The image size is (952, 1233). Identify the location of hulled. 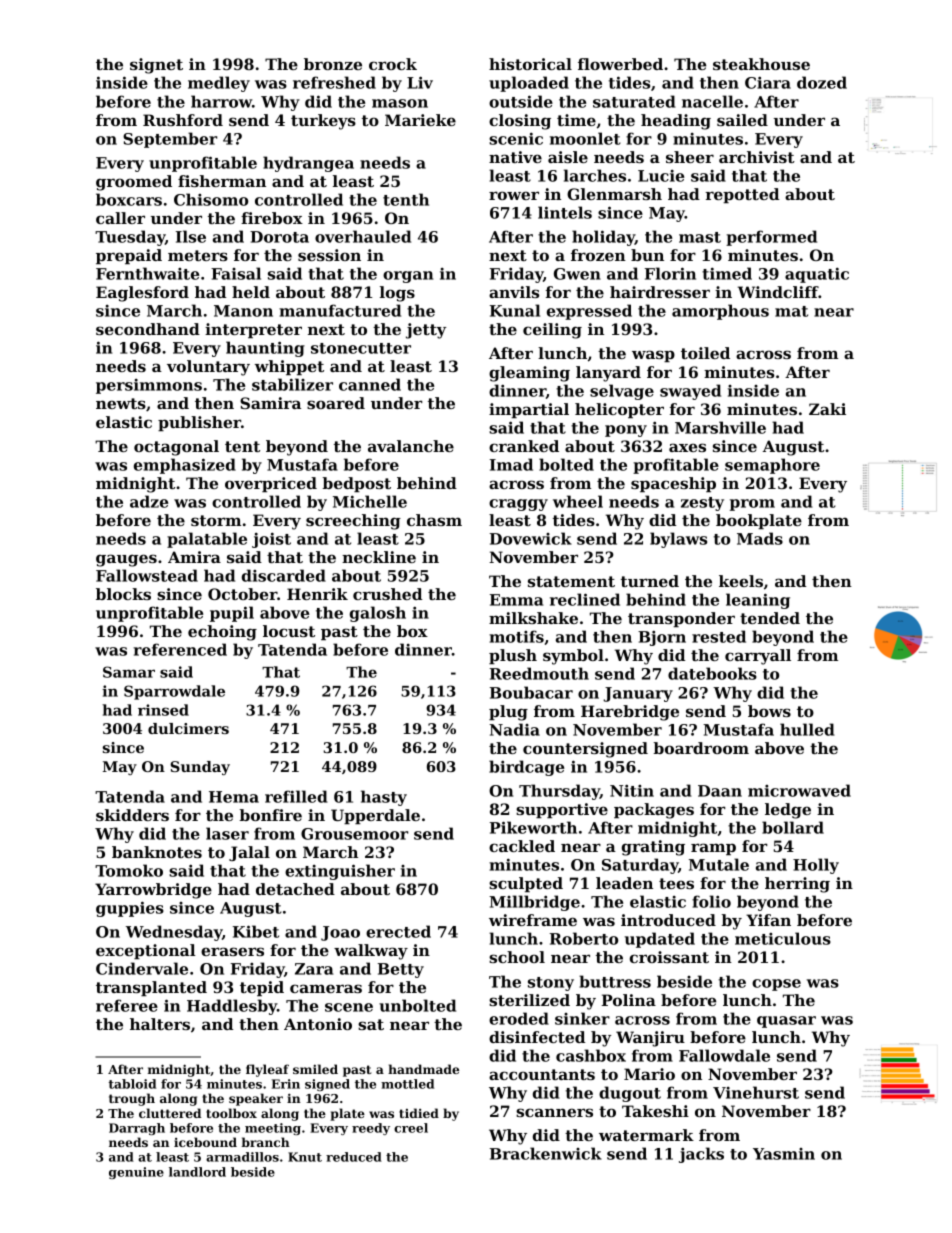
(807, 729).
